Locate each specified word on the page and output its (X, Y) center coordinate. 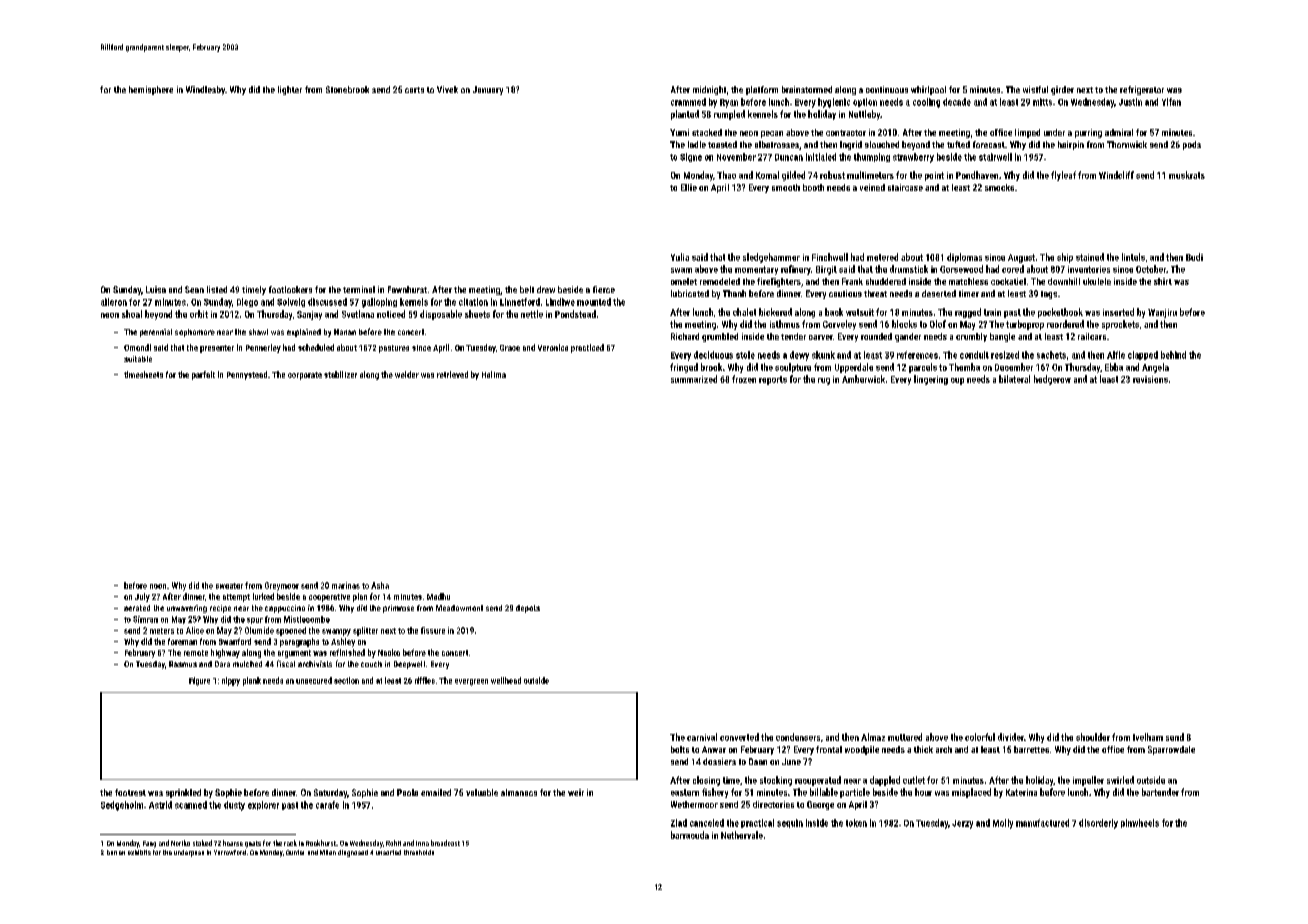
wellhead (506, 680)
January (488, 90)
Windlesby (205, 90)
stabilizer (340, 374)
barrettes (1031, 749)
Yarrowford (230, 852)
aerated (137, 608)
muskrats (1187, 175)
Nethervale (742, 835)
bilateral (1014, 379)
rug (824, 381)
